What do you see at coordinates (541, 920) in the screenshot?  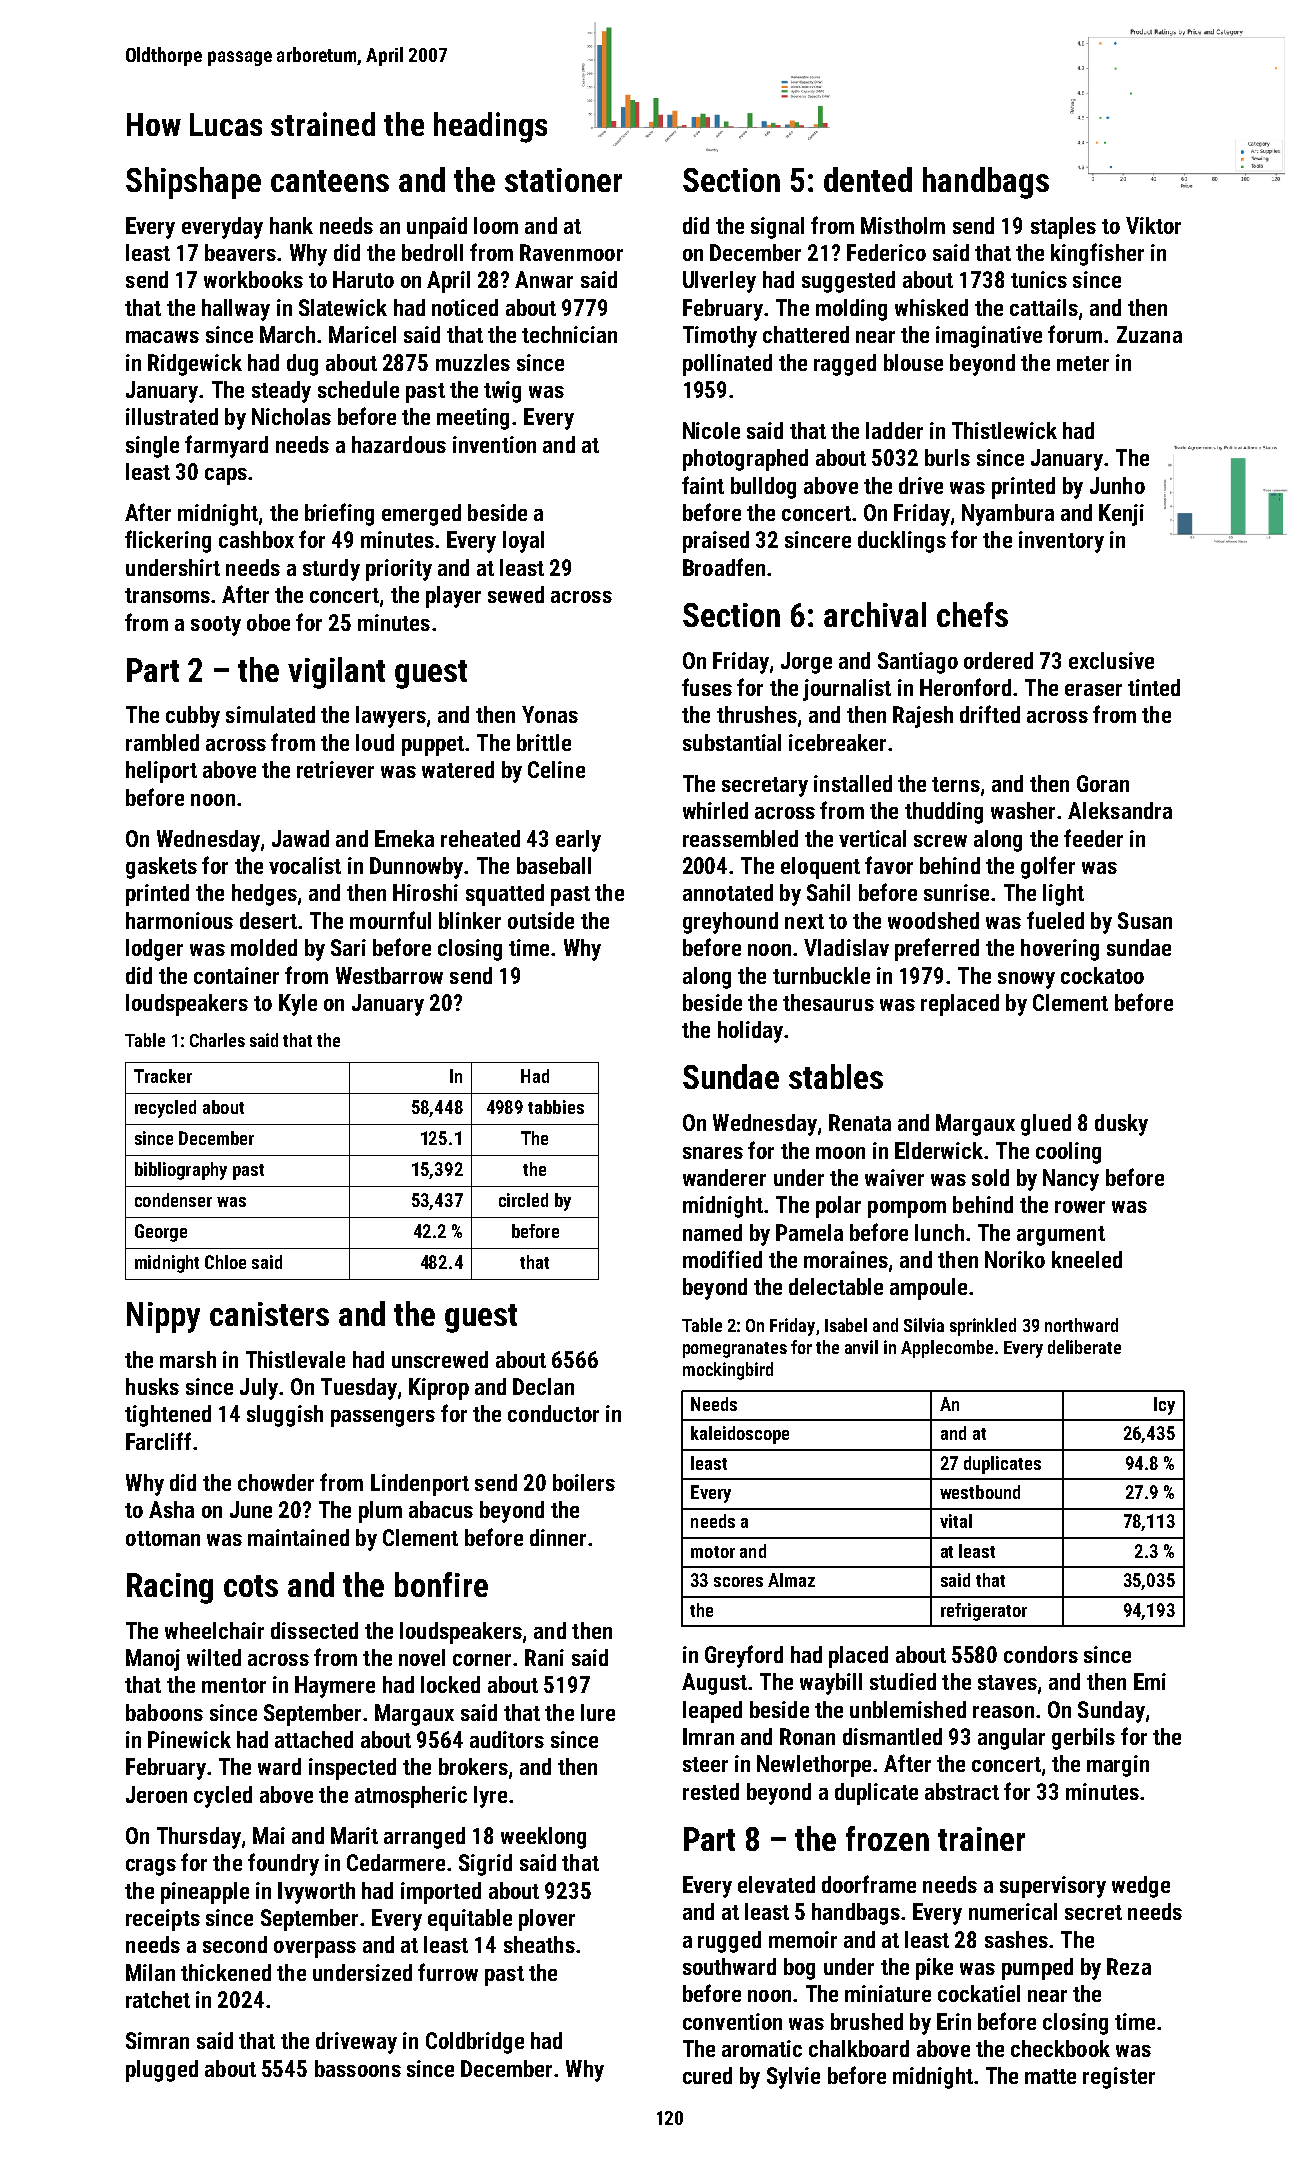 I see `outside` at bounding box center [541, 920].
